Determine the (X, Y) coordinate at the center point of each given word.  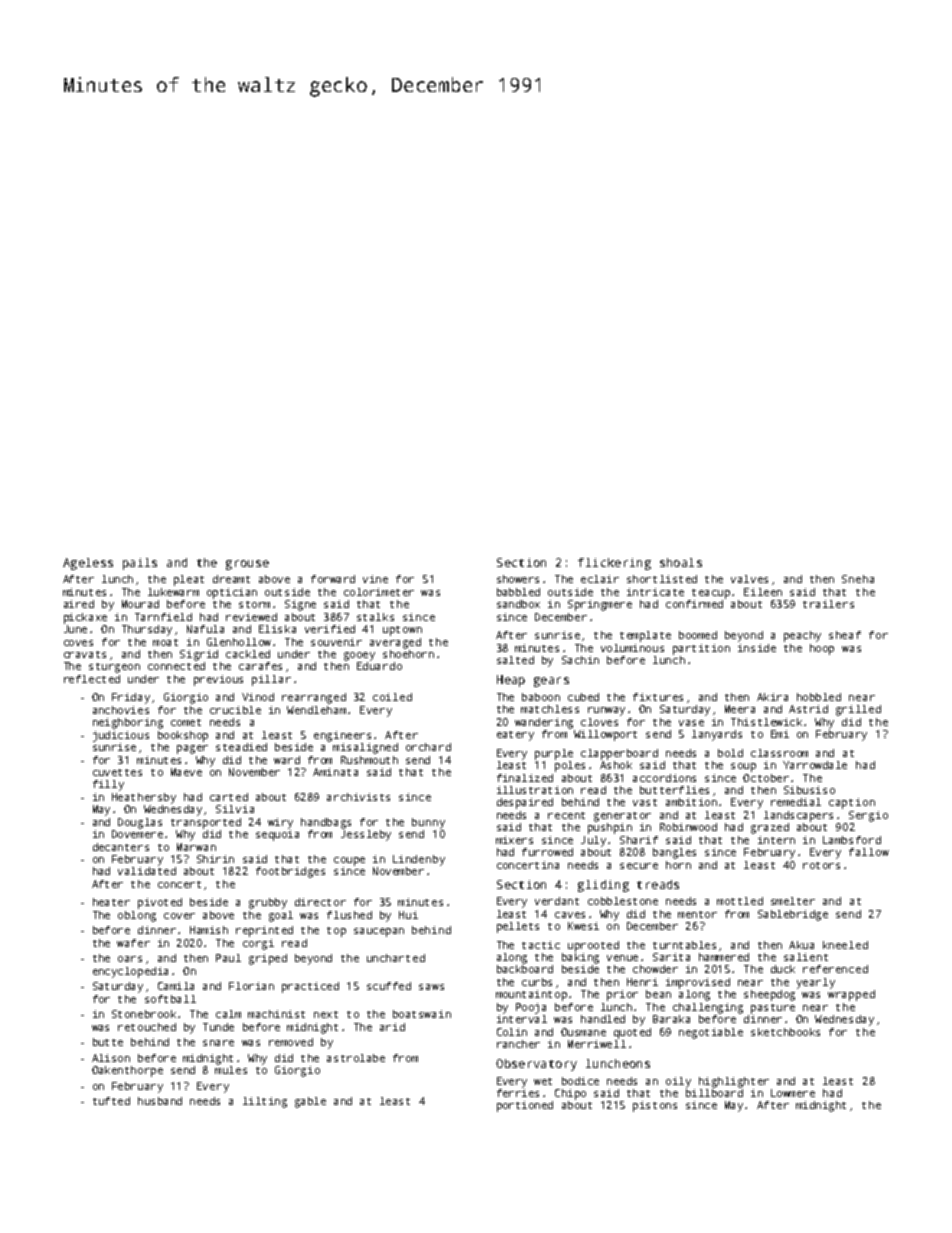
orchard (428, 747)
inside (757, 648)
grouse (247, 565)
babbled (518, 592)
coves (78, 643)
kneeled (845, 945)
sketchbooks (785, 1032)
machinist (276, 1014)
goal (281, 916)
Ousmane (583, 1032)
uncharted (396, 958)
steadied (241, 747)
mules (231, 1070)
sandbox (518, 604)
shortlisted (662, 579)
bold (730, 753)
